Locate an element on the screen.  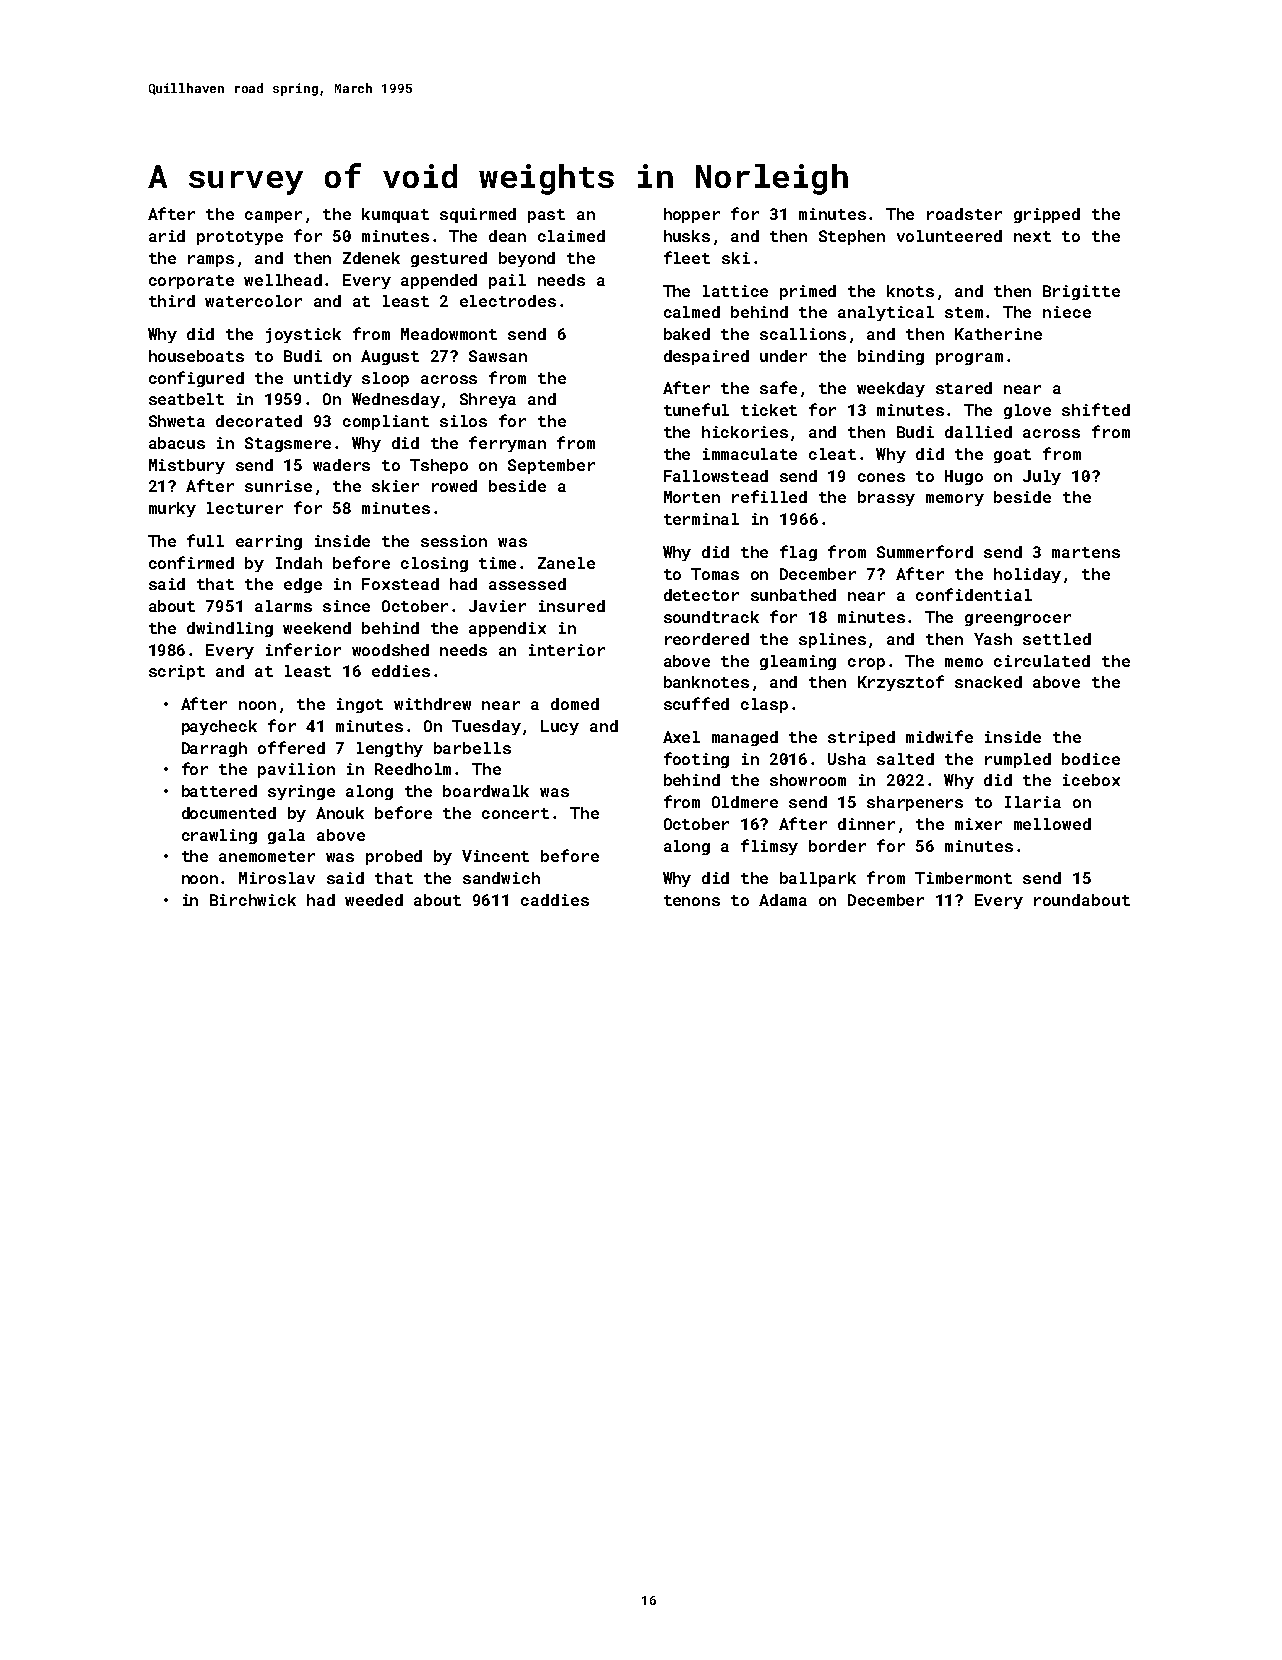
next is located at coordinates (1032, 236).
